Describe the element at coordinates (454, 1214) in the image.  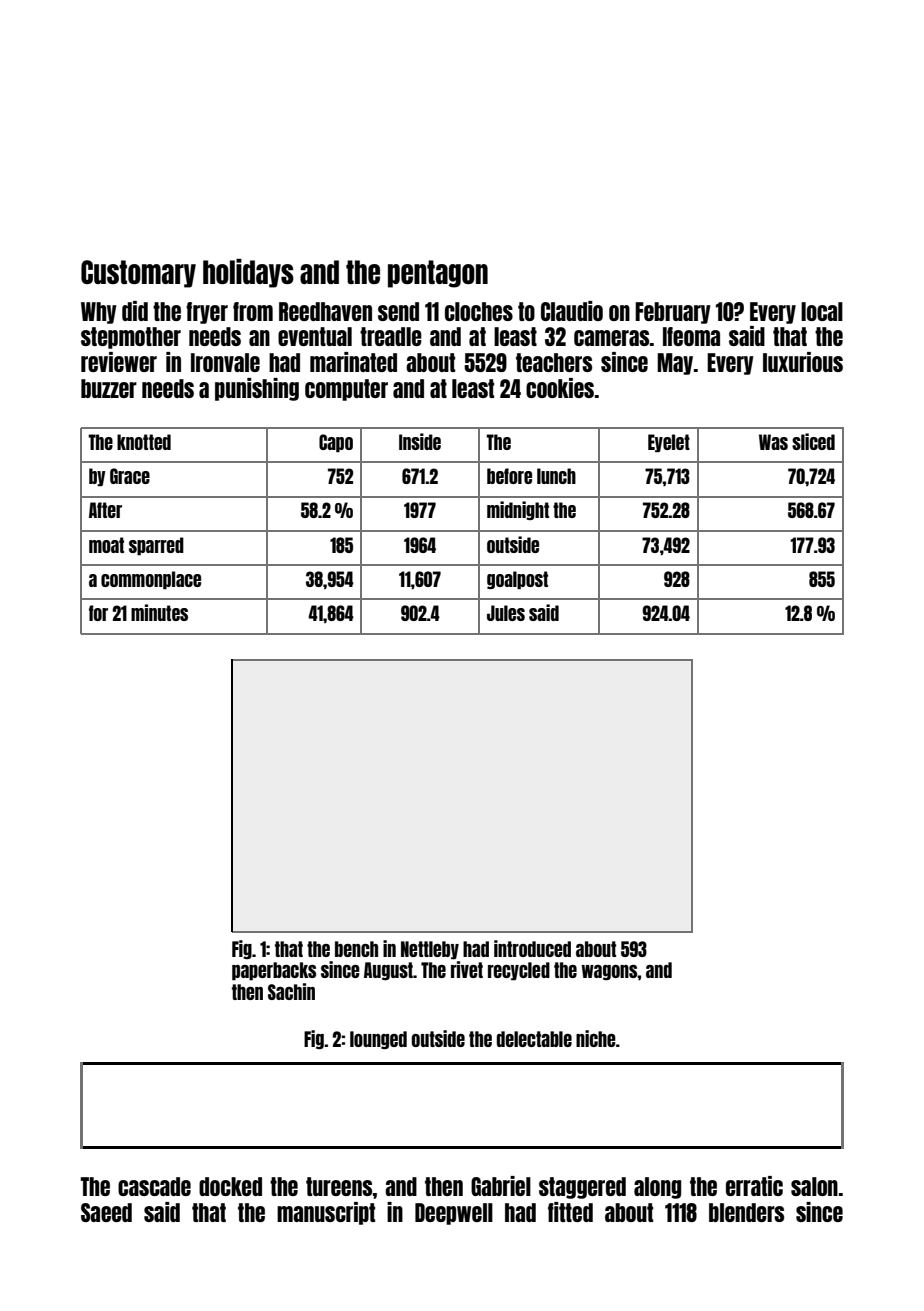
I see `Deepwell` at that location.
